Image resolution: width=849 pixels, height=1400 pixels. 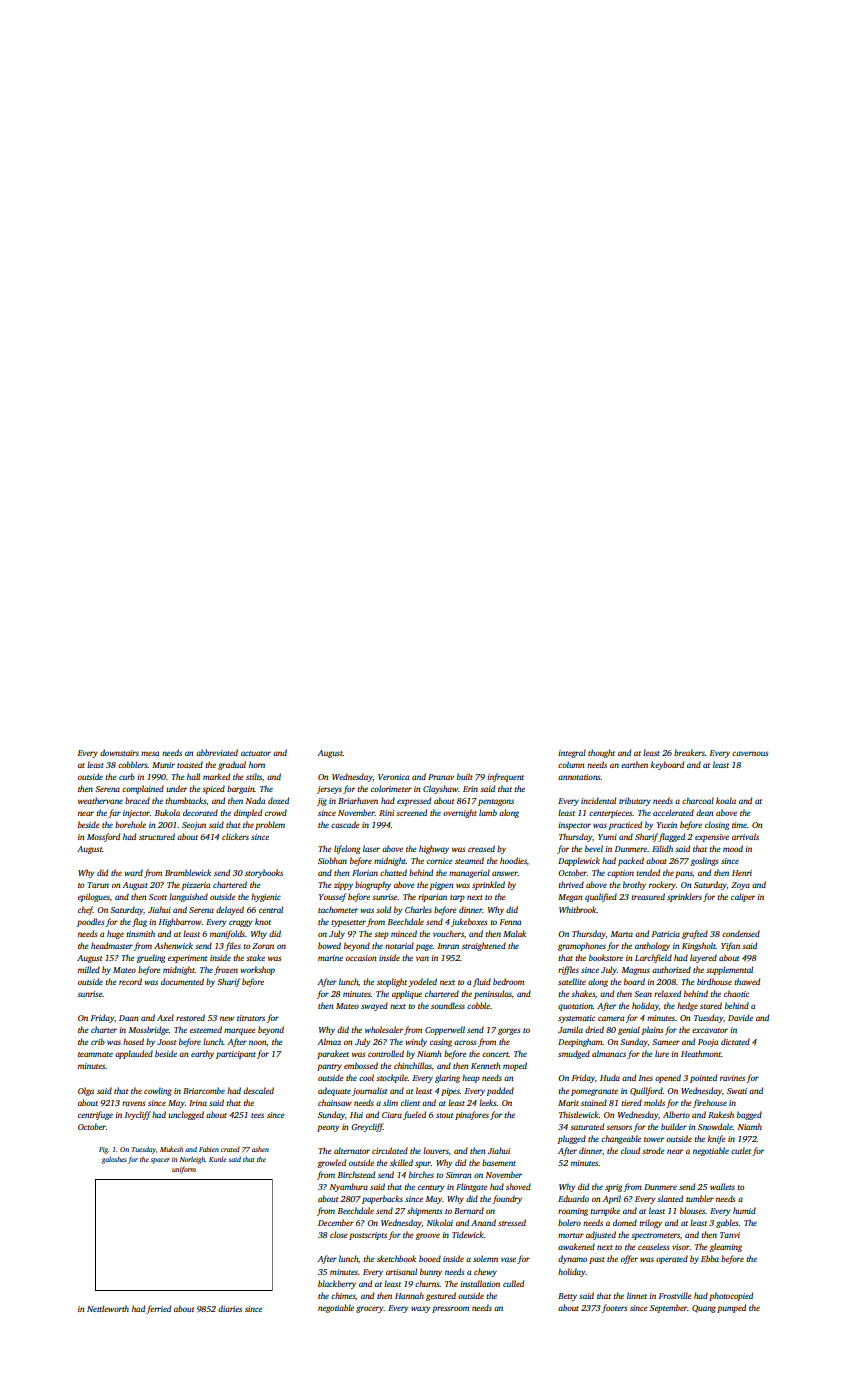 What do you see at coordinates (606, 957) in the page?
I see `bookstore` at bounding box center [606, 957].
